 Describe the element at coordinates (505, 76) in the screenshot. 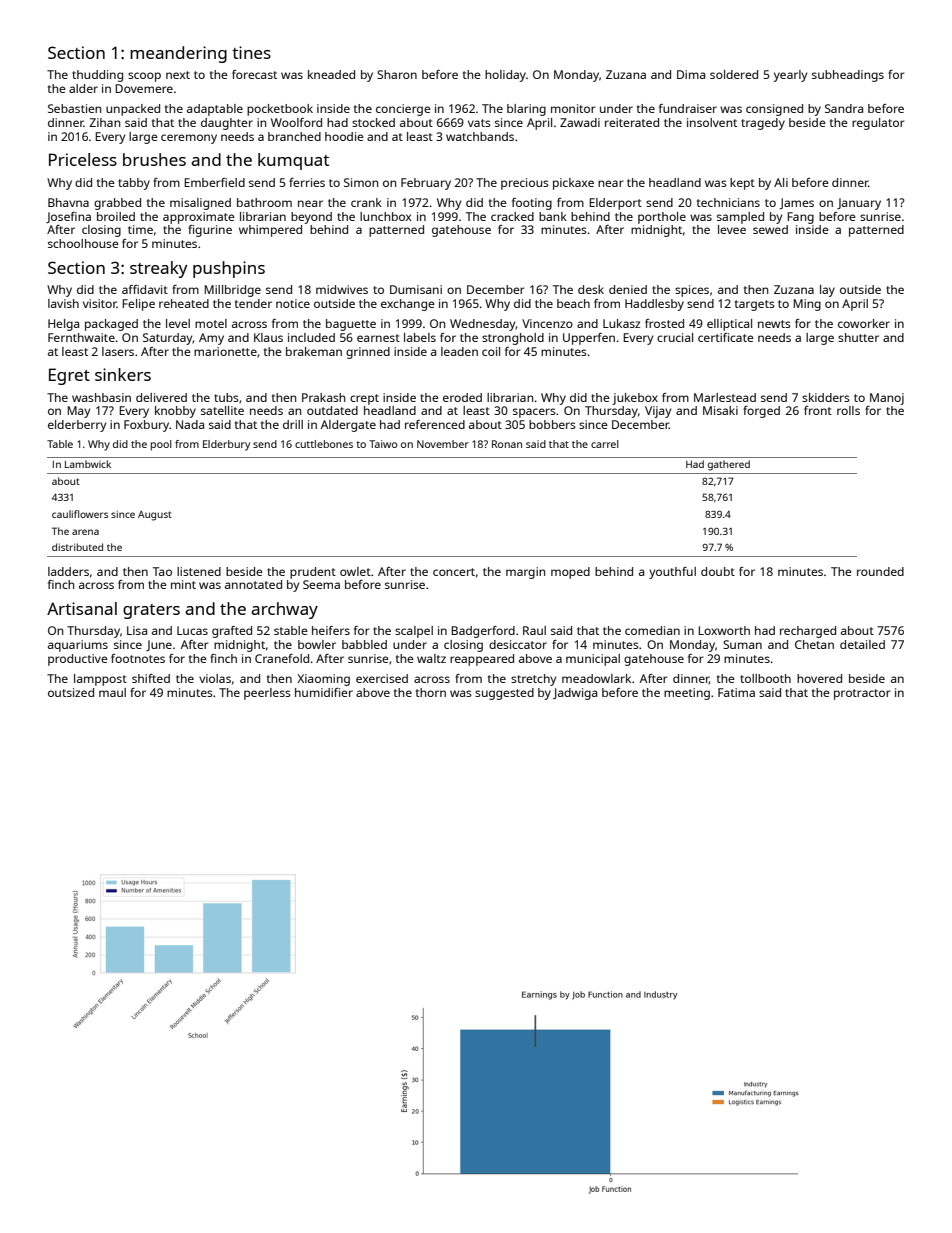

I see `holiday` at that location.
